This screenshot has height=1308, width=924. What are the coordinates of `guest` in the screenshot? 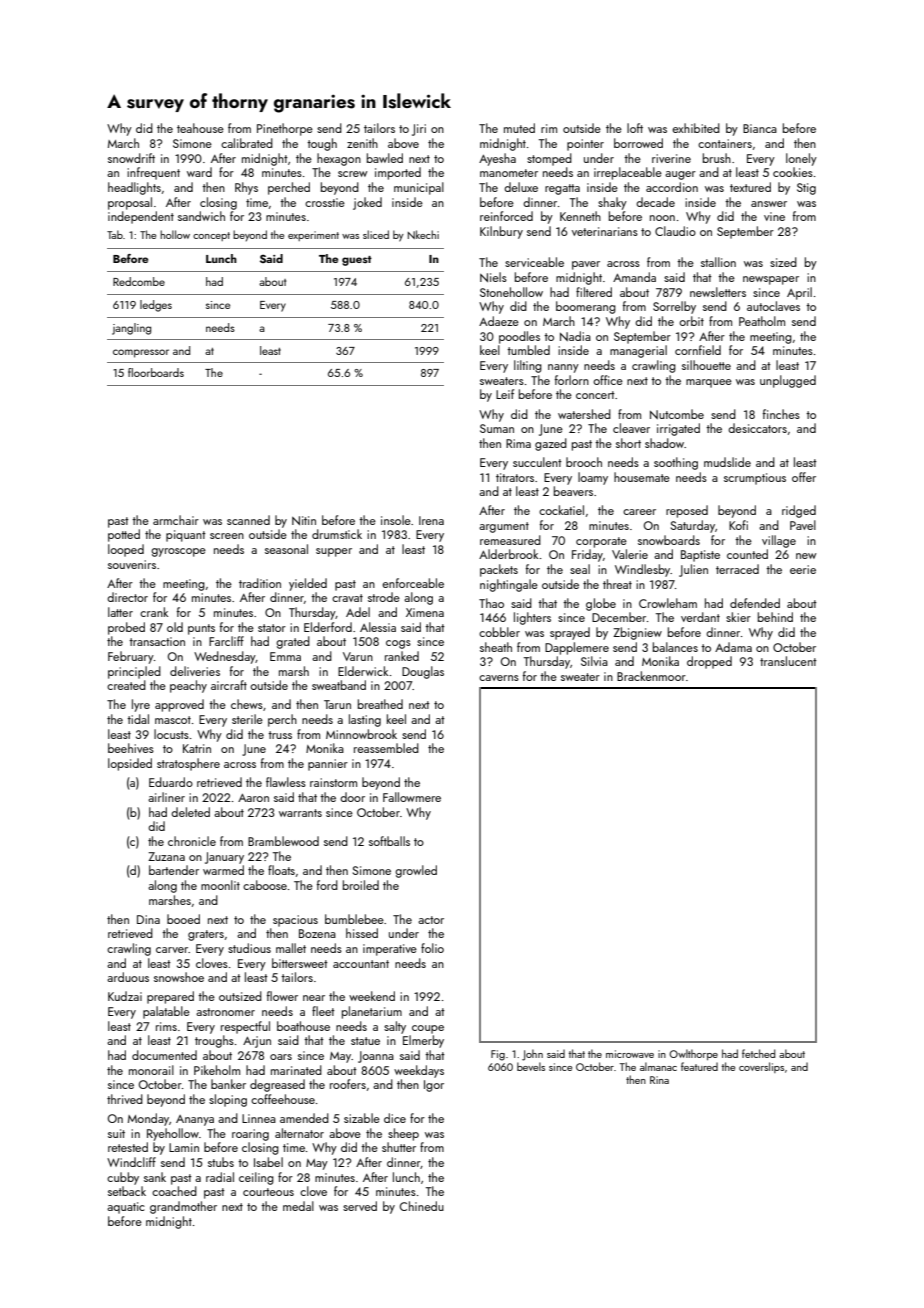 It's located at (357, 261).
